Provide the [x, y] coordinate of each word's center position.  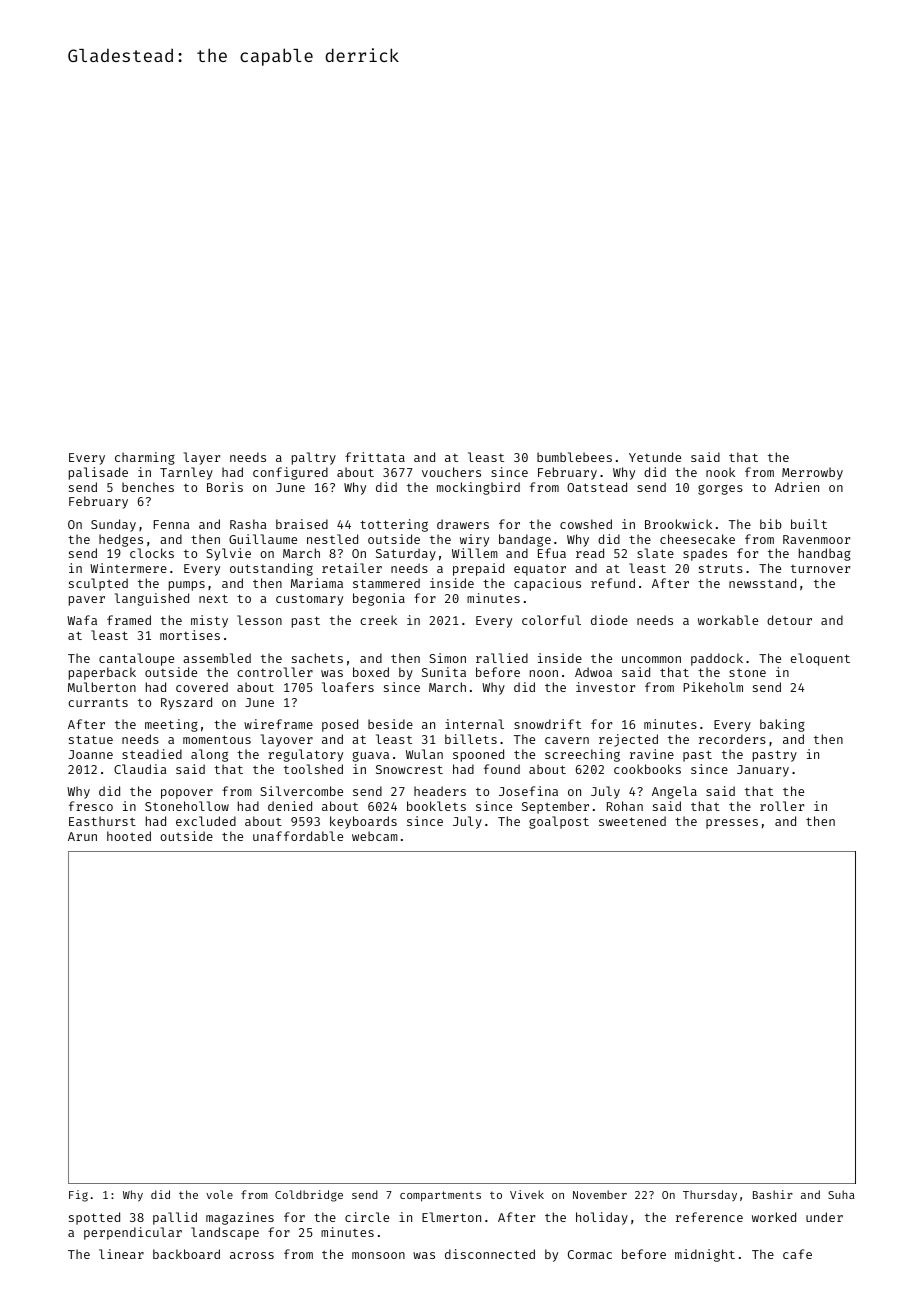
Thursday [710, 1196]
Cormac [590, 1254]
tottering [394, 525]
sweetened [632, 821]
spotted [94, 1218]
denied [290, 806]
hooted [129, 836]
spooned [478, 755]
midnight [705, 1255]
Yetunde [655, 457]
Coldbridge [309, 1196]
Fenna [172, 524]
